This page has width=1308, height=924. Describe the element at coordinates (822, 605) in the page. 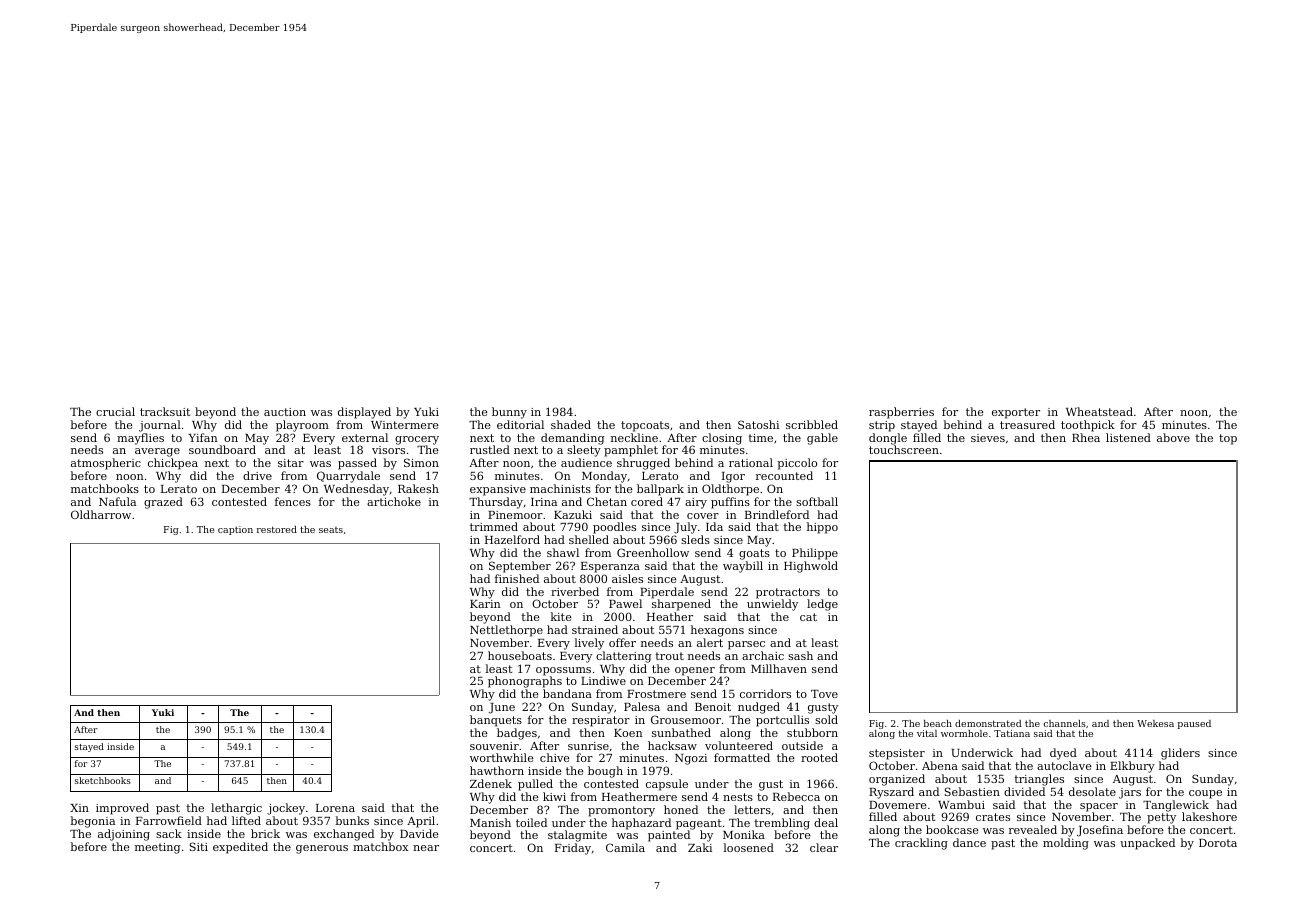

I see `ledge` at that location.
